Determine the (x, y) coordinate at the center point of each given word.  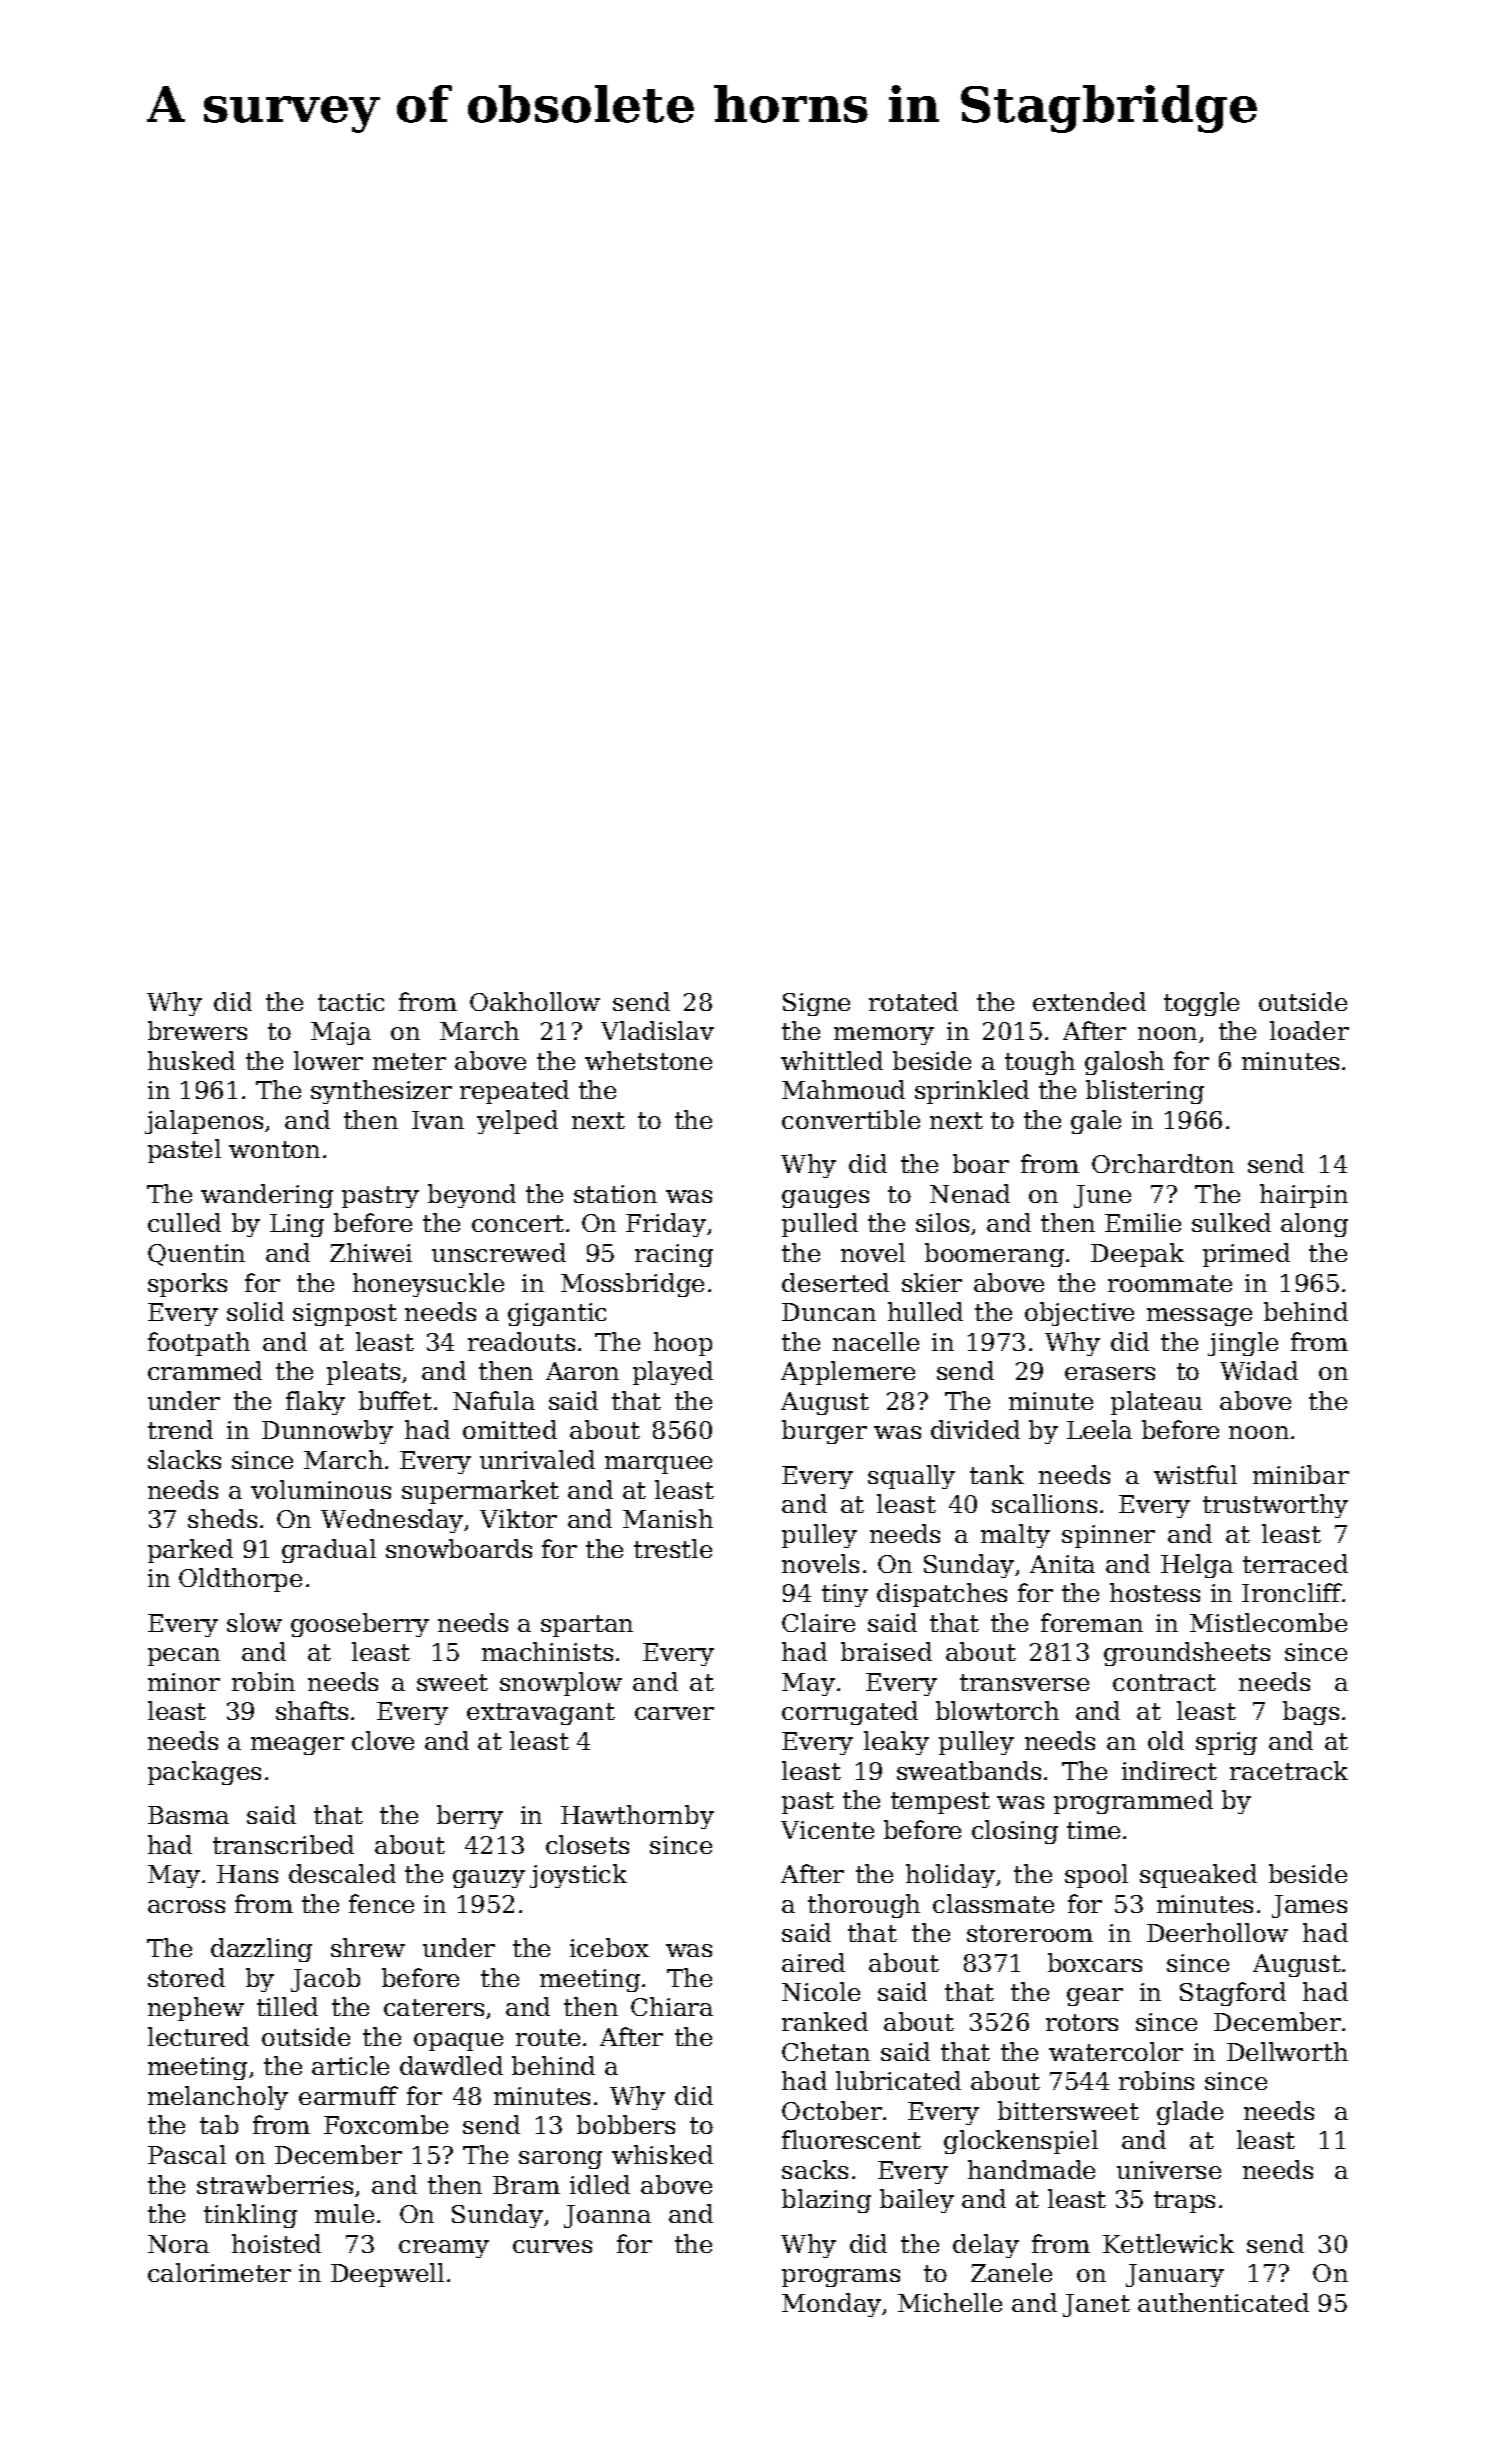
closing (1015, 1832)
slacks (184, 1459)
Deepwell (387, 2275)
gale (1096, 1122)
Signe (816, 1004)
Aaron (582, 1371)
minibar (1301, 1474)
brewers (197, 1030)
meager (297, 1746)
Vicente (827, 1830)
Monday (831, 2305)
